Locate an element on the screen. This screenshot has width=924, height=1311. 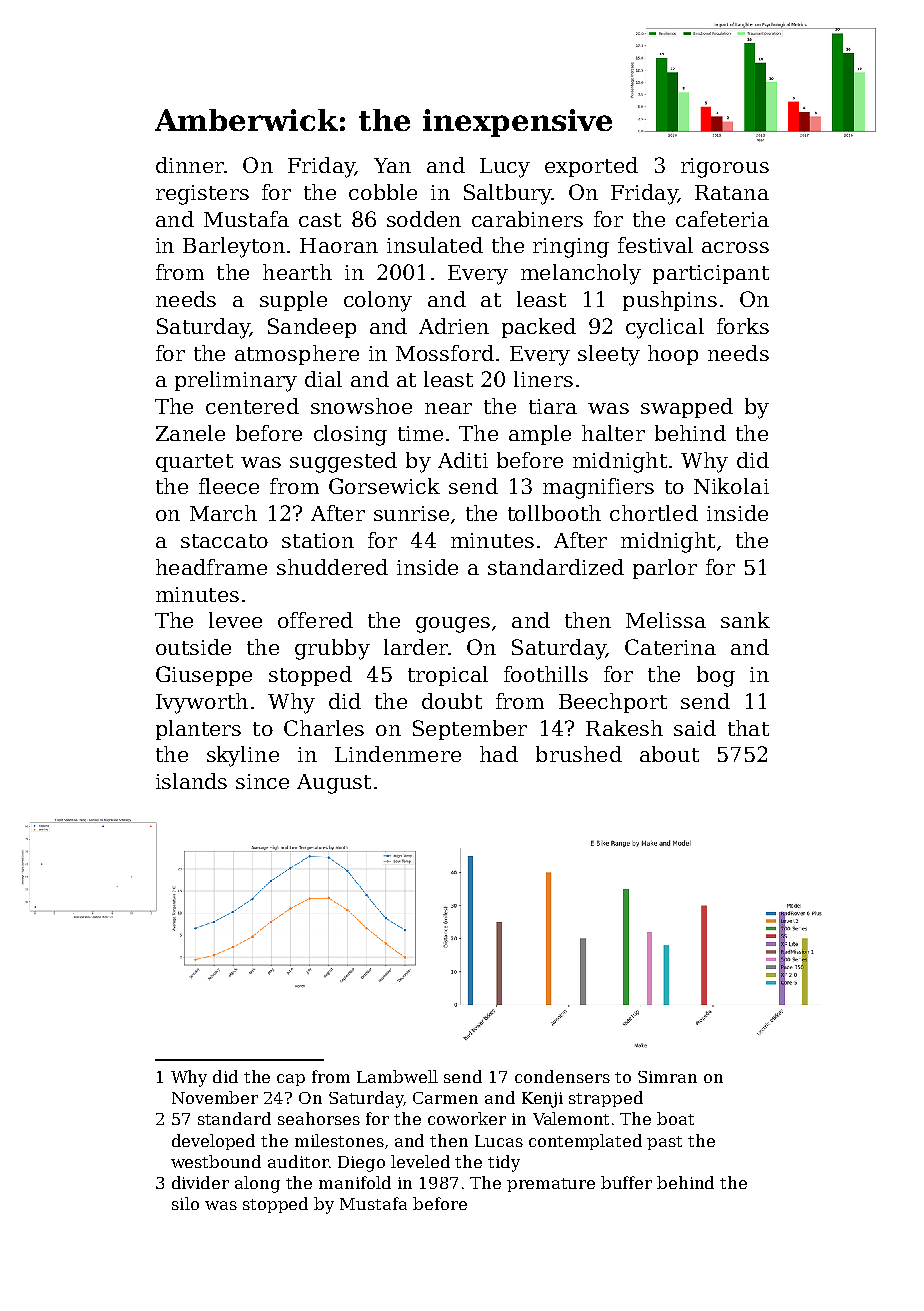
packed is located at coordinates (539, 328).
